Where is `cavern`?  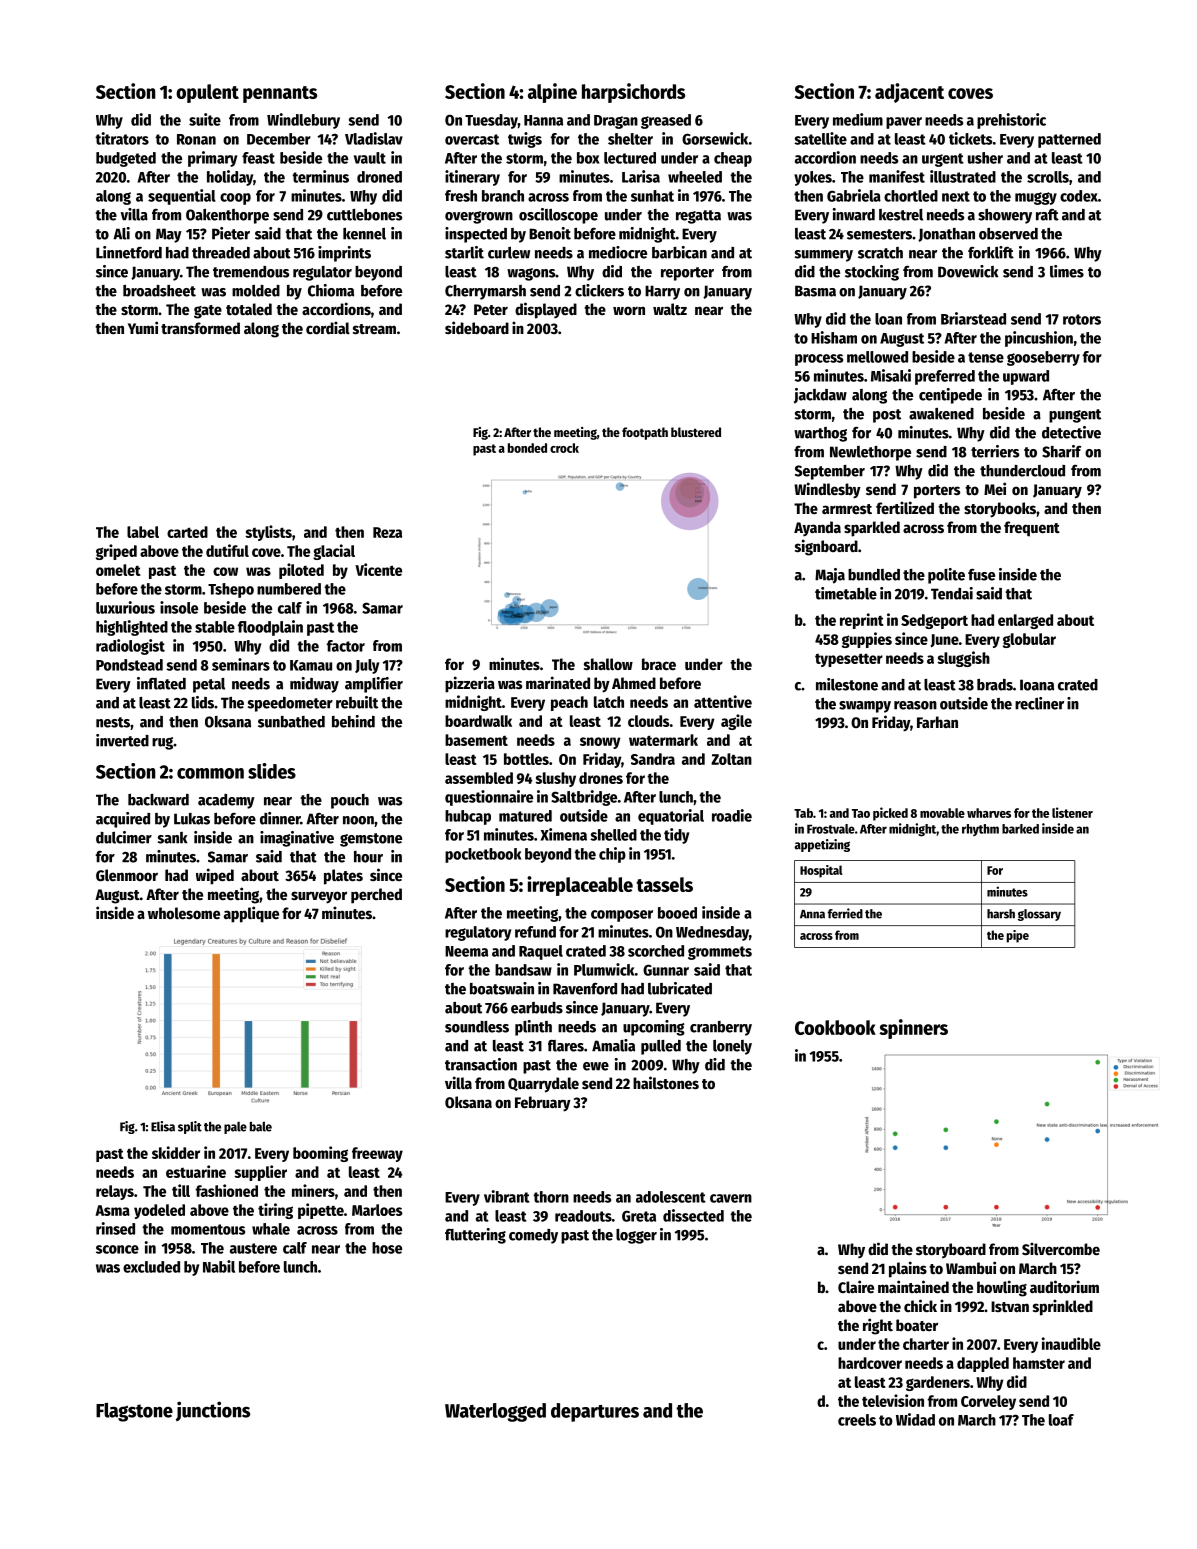
cavern is located at coordinates (731, 1198).
